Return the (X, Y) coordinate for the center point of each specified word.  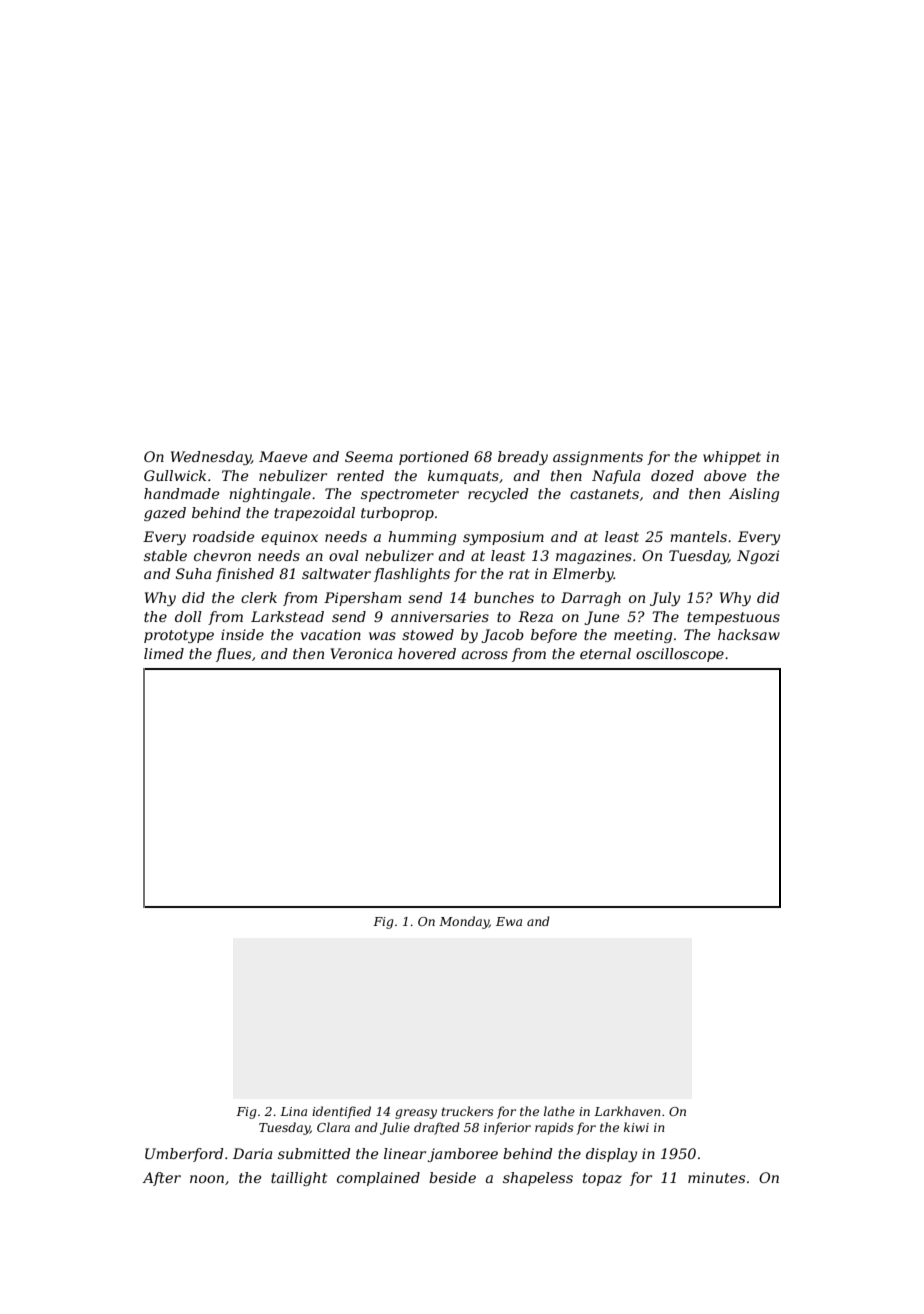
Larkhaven (627, 1111)
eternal (605, 653)
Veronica (361, 653)
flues (233, 655)
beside (452, 1177)
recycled (498, 495)
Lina (293, 1111)
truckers (467, 1111)
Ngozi (758, 557)
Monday (464, 922)
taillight (299, 1179)
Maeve (283, 456)
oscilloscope (680, 655)
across (485, 655)
